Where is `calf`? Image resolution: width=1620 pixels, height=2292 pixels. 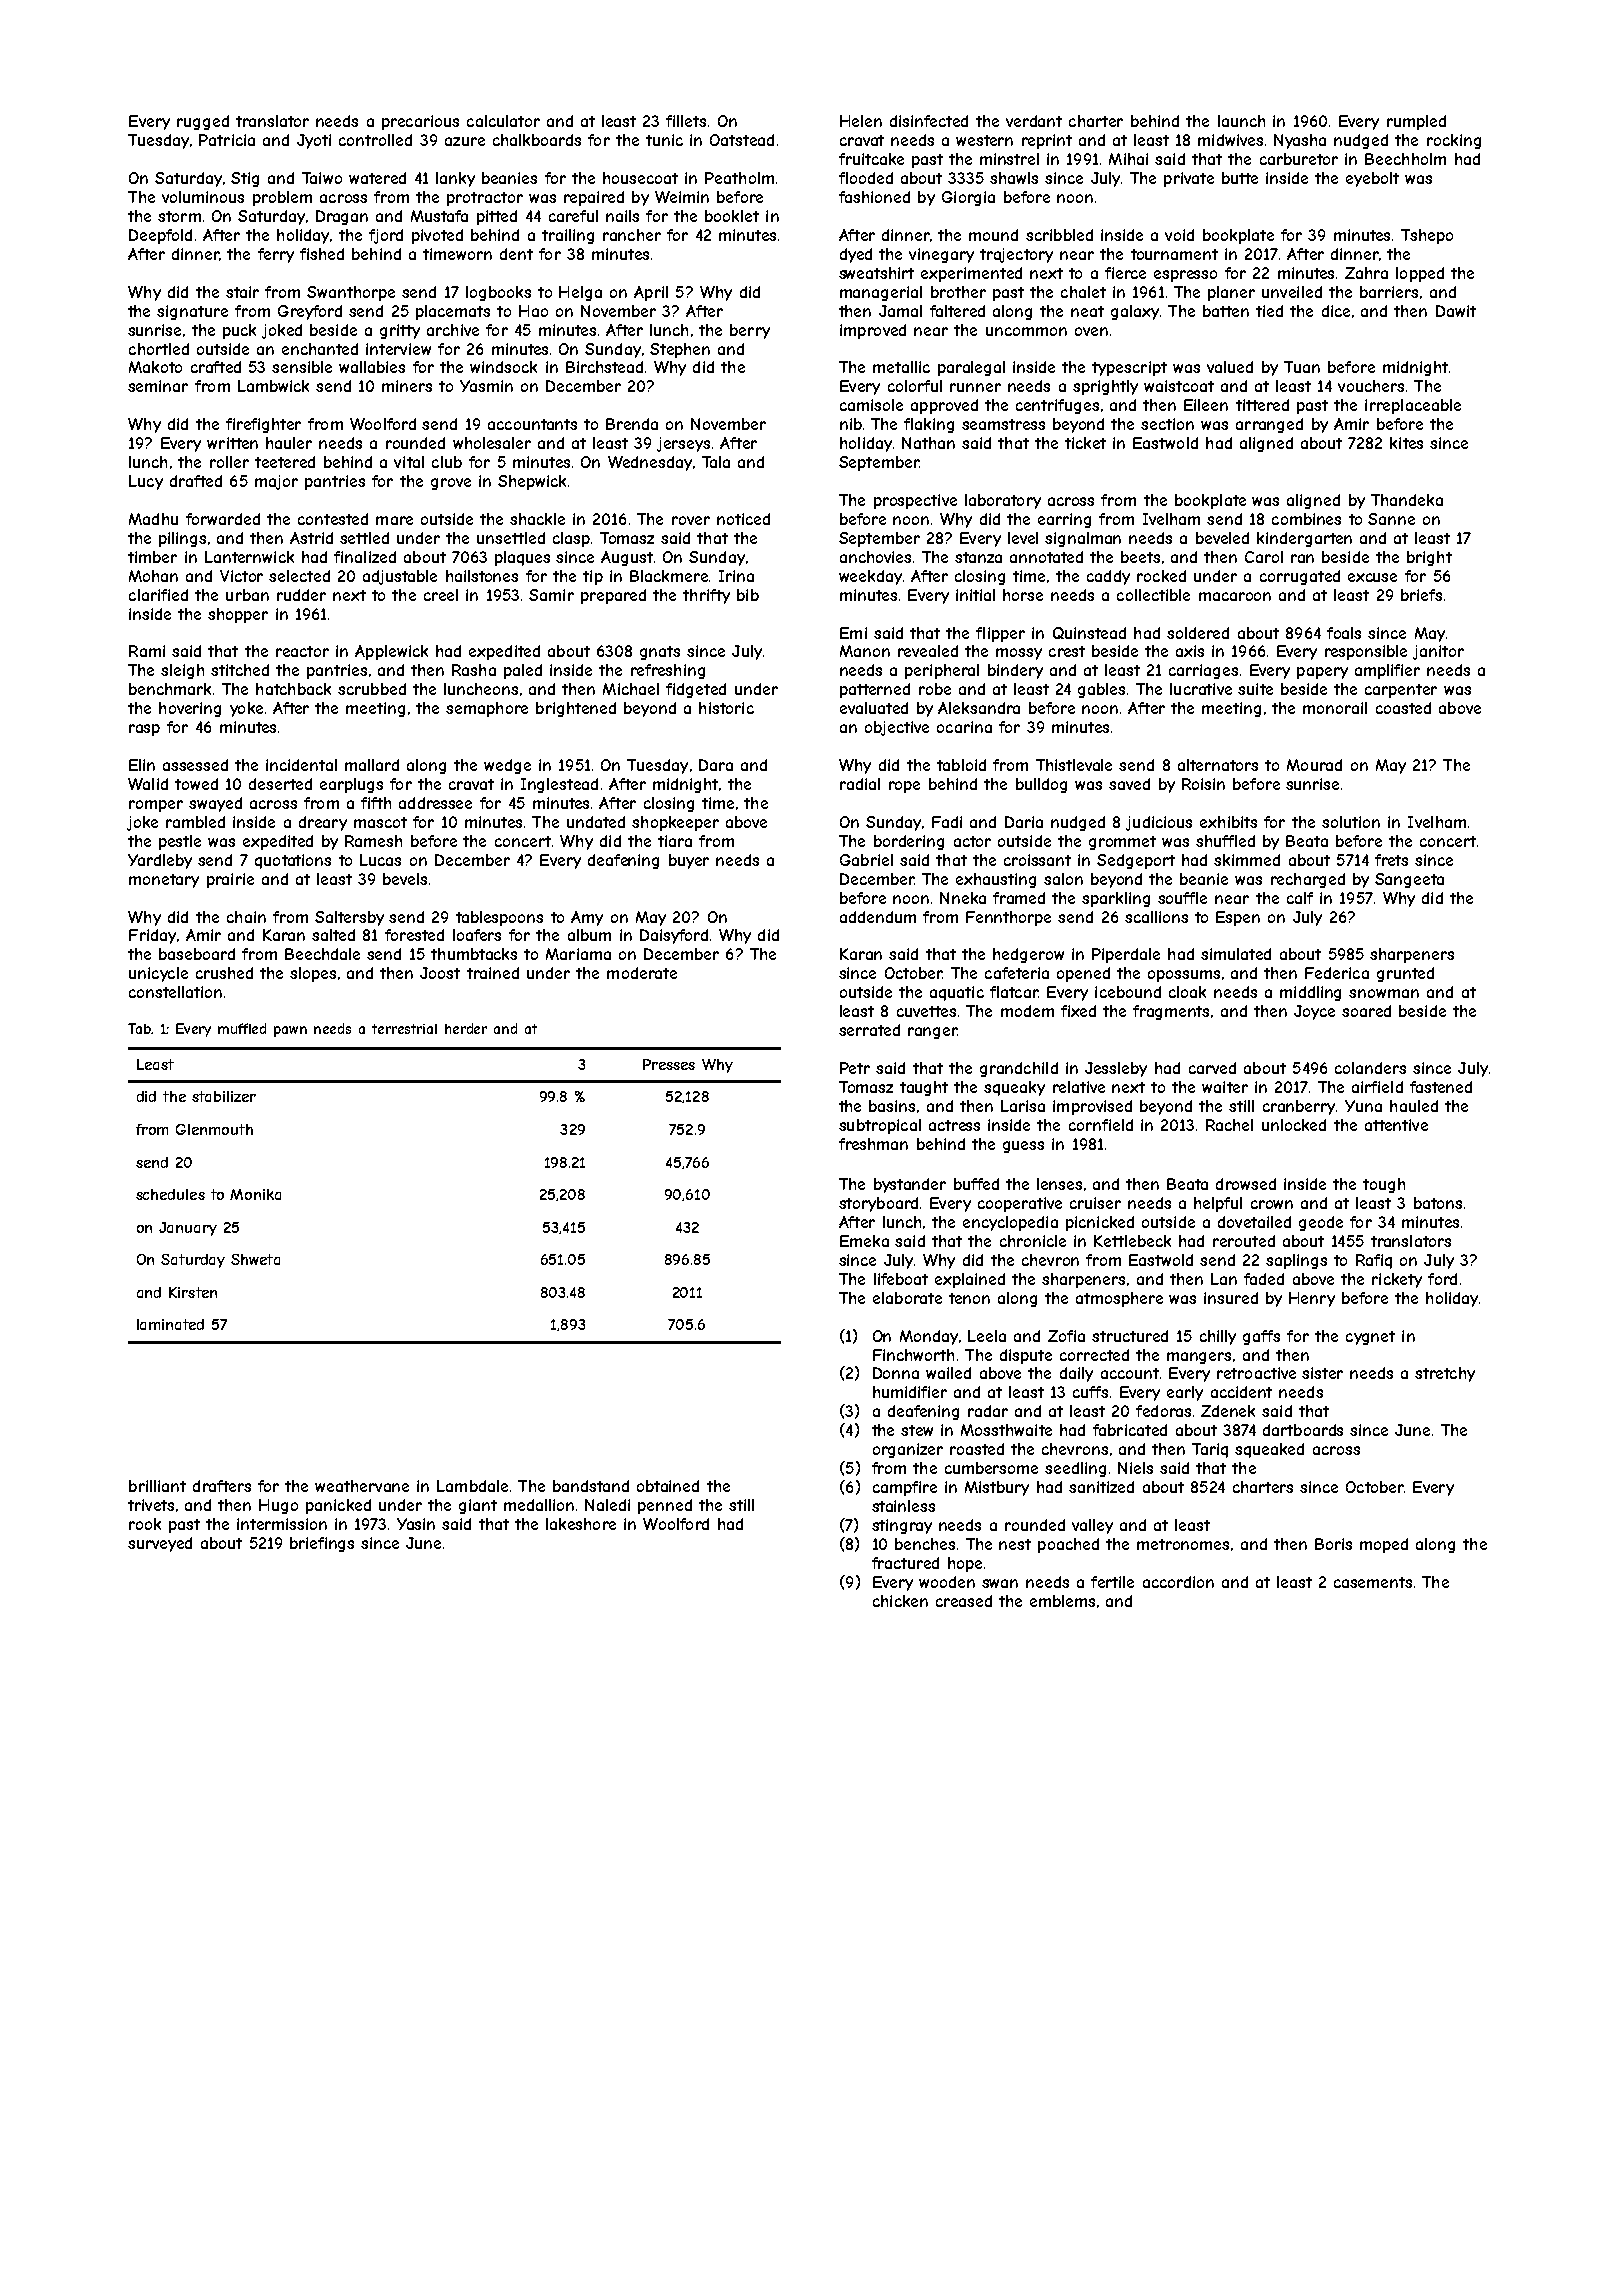 calf is located at coordinates (1300, 898).
